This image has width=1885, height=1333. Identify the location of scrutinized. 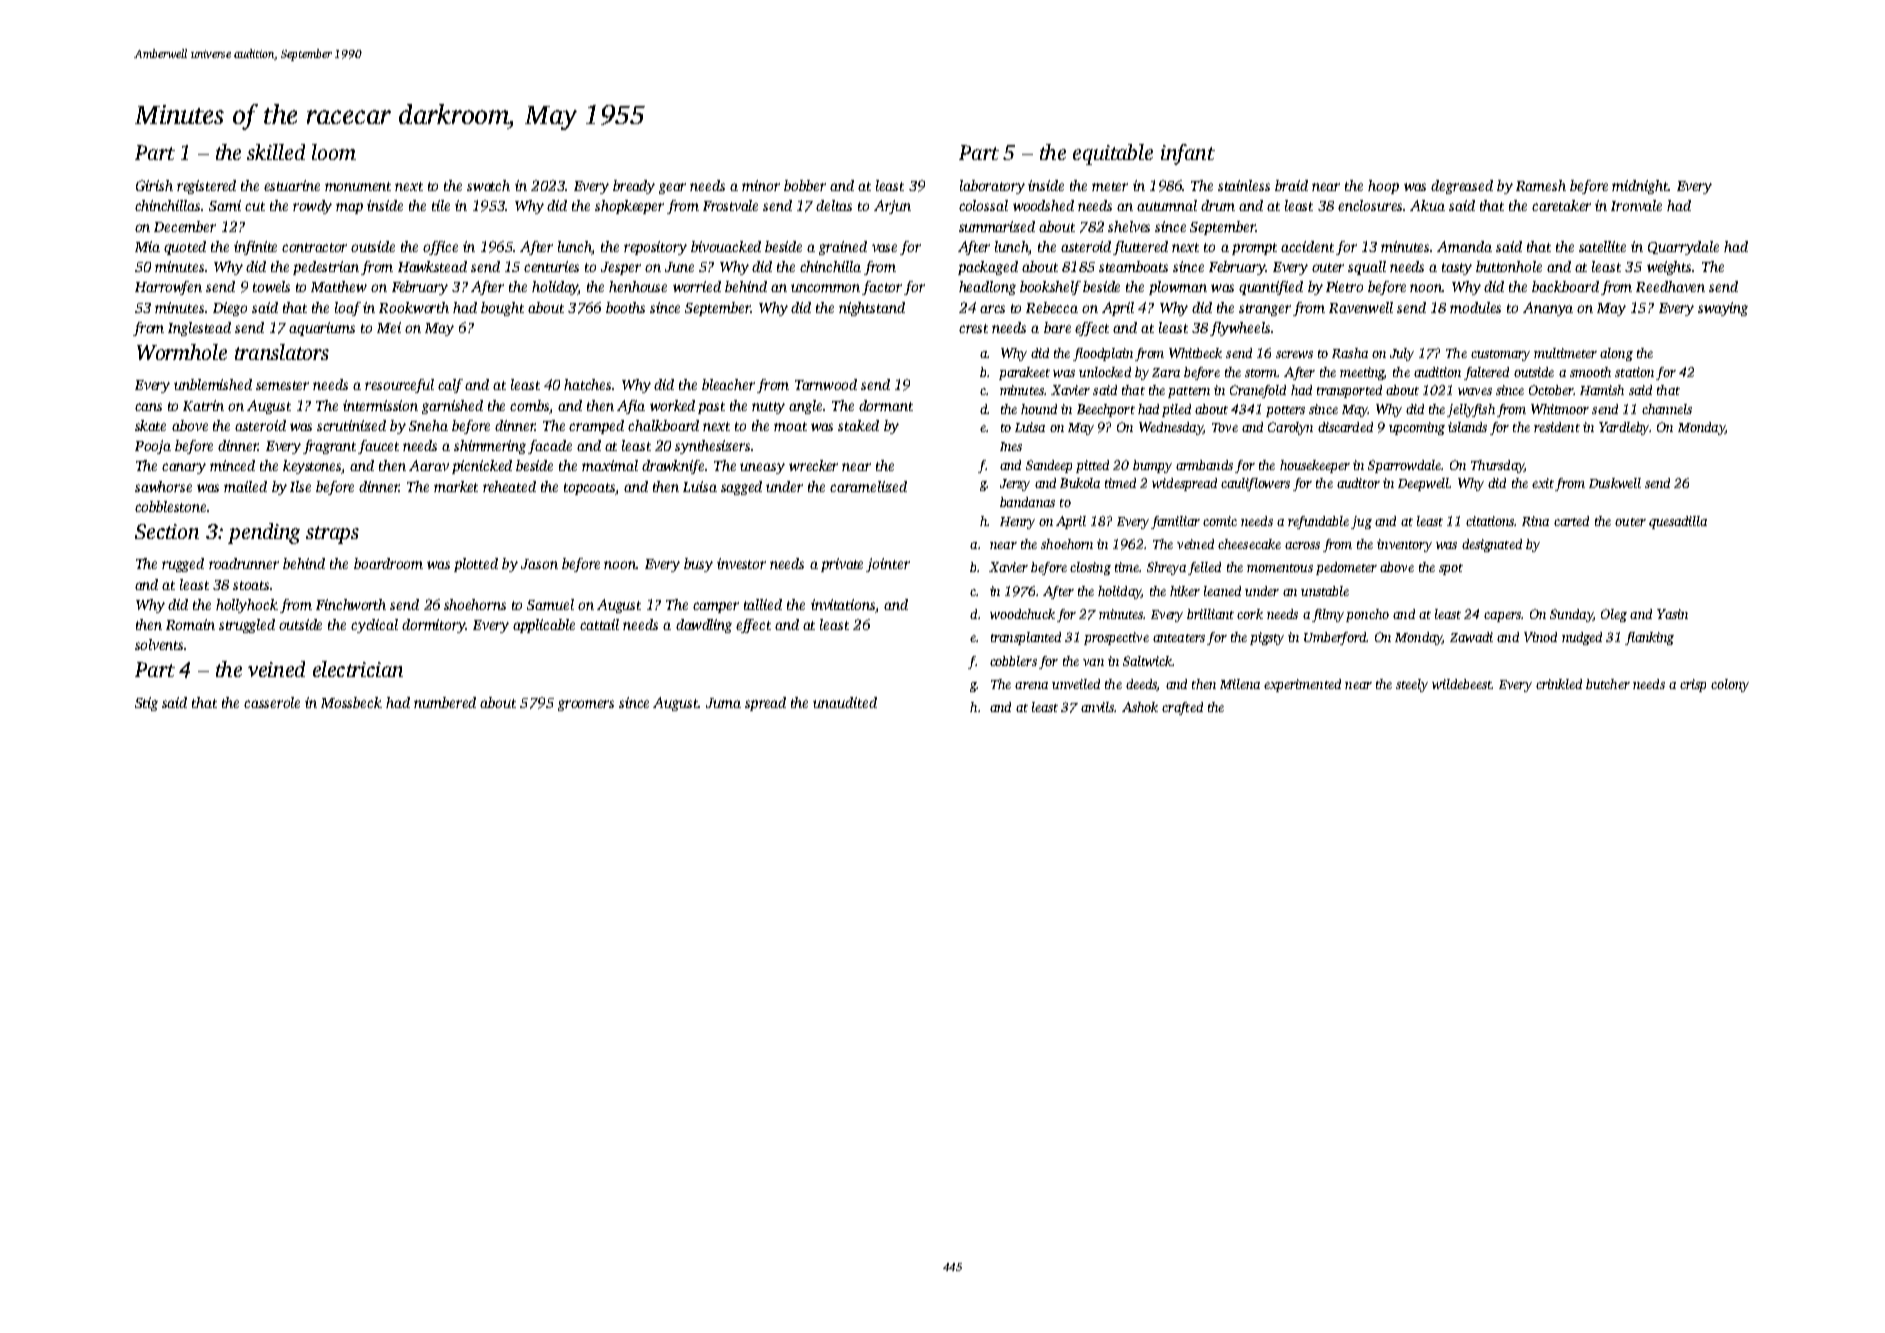
(351, 425).
